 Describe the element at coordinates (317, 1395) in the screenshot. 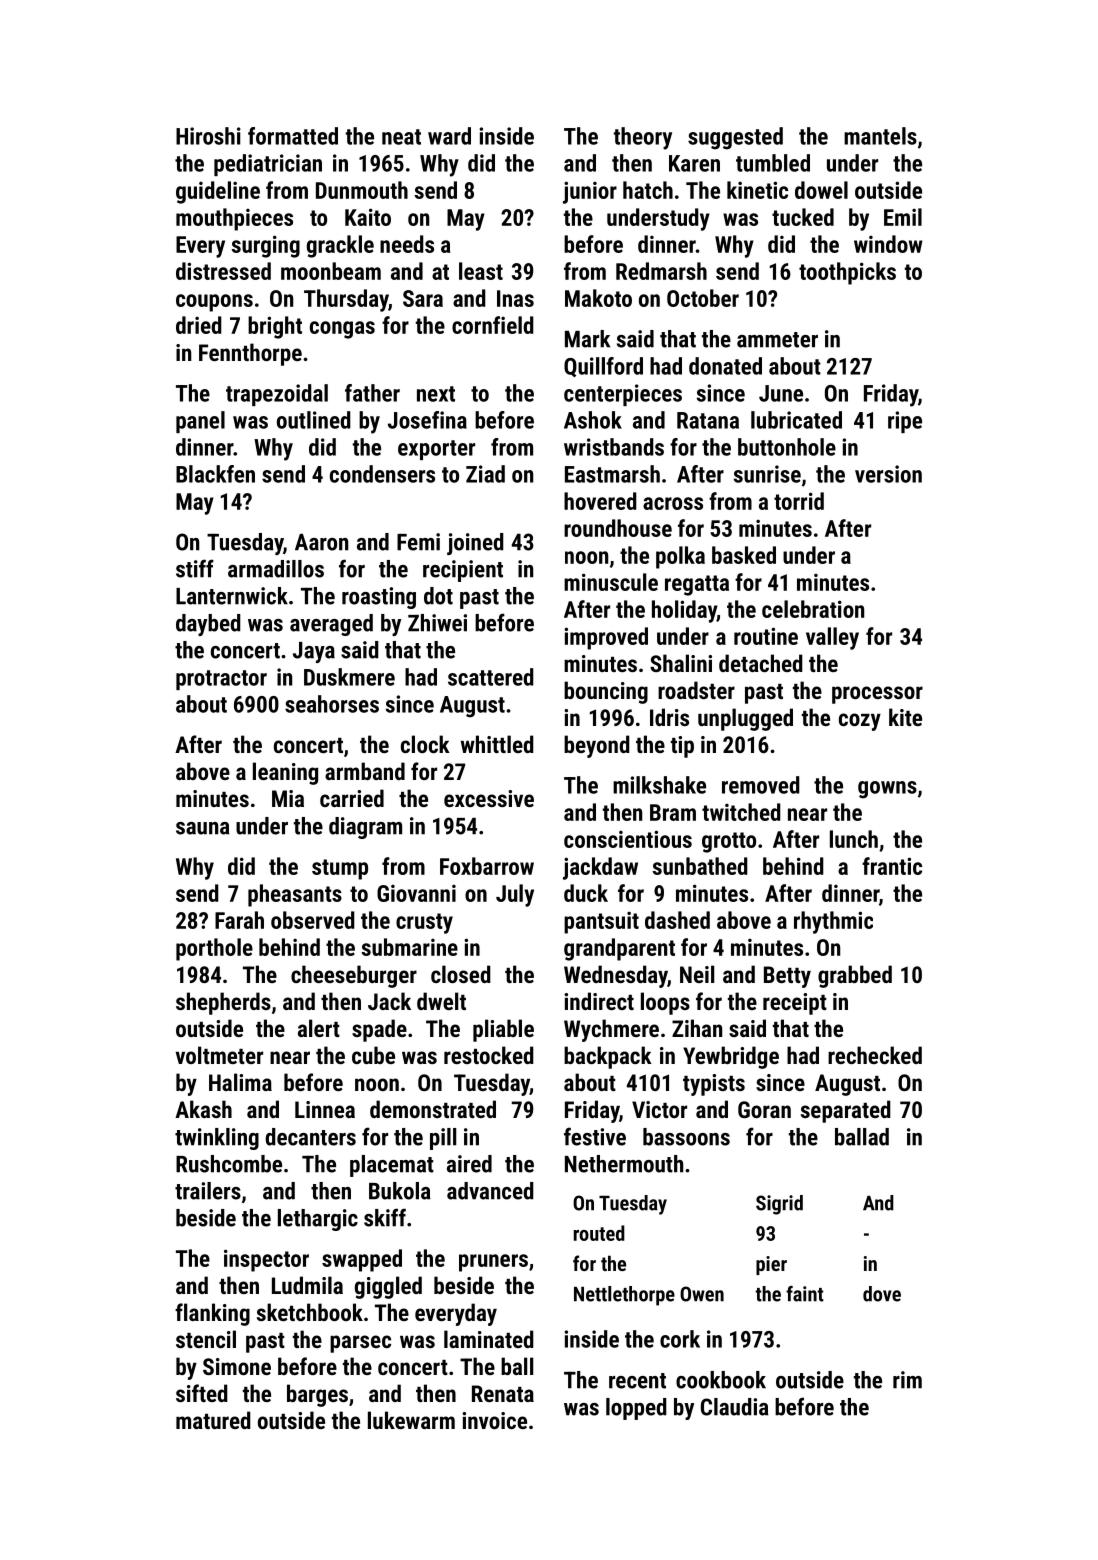

I see `barges` at that location.
